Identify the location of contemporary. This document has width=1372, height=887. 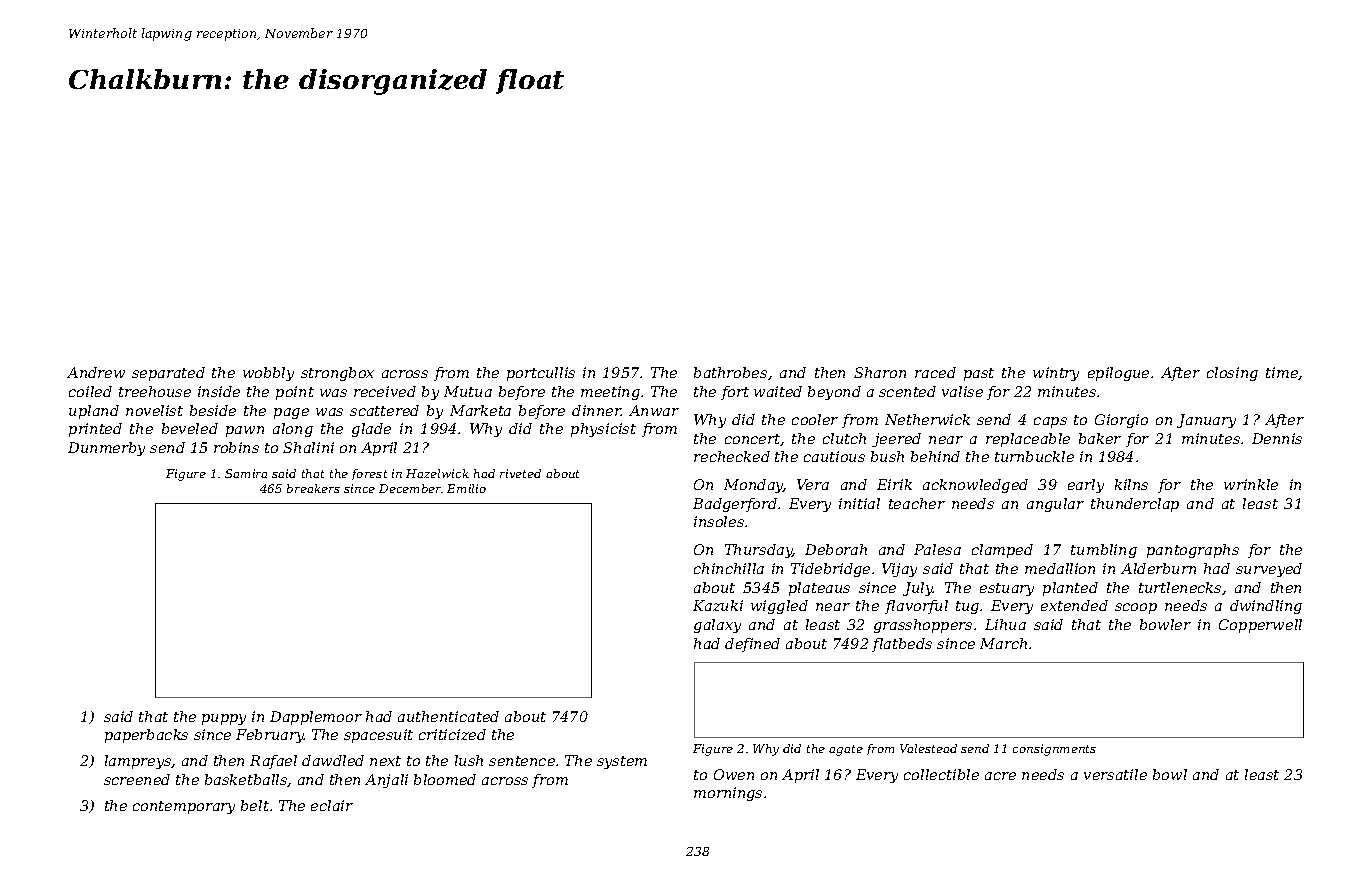
(184, 807).
